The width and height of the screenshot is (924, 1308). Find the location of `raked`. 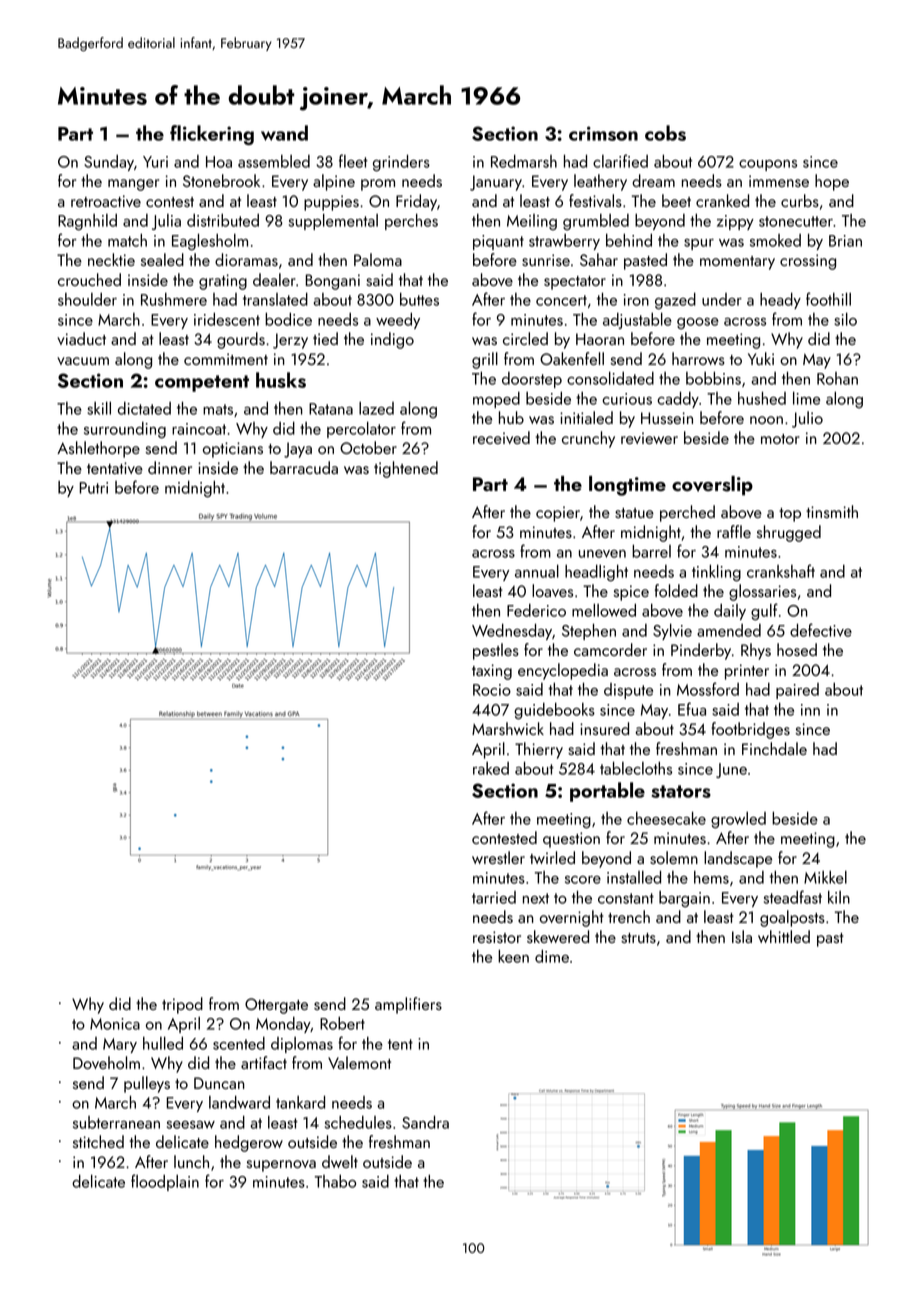

raked is located at coordinates (491, 768).
